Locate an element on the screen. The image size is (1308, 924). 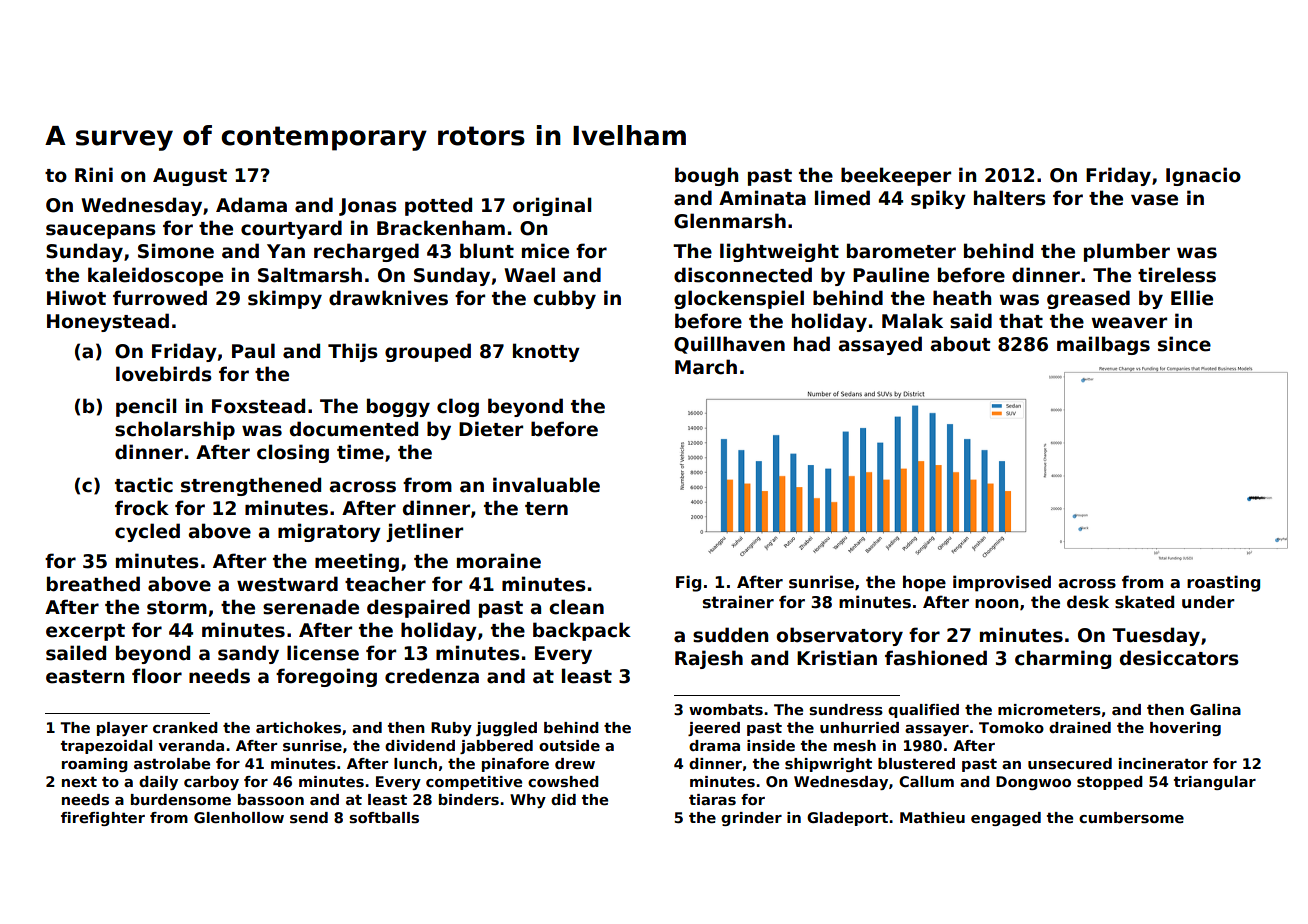
storm is located at coordinates (177, 608).
